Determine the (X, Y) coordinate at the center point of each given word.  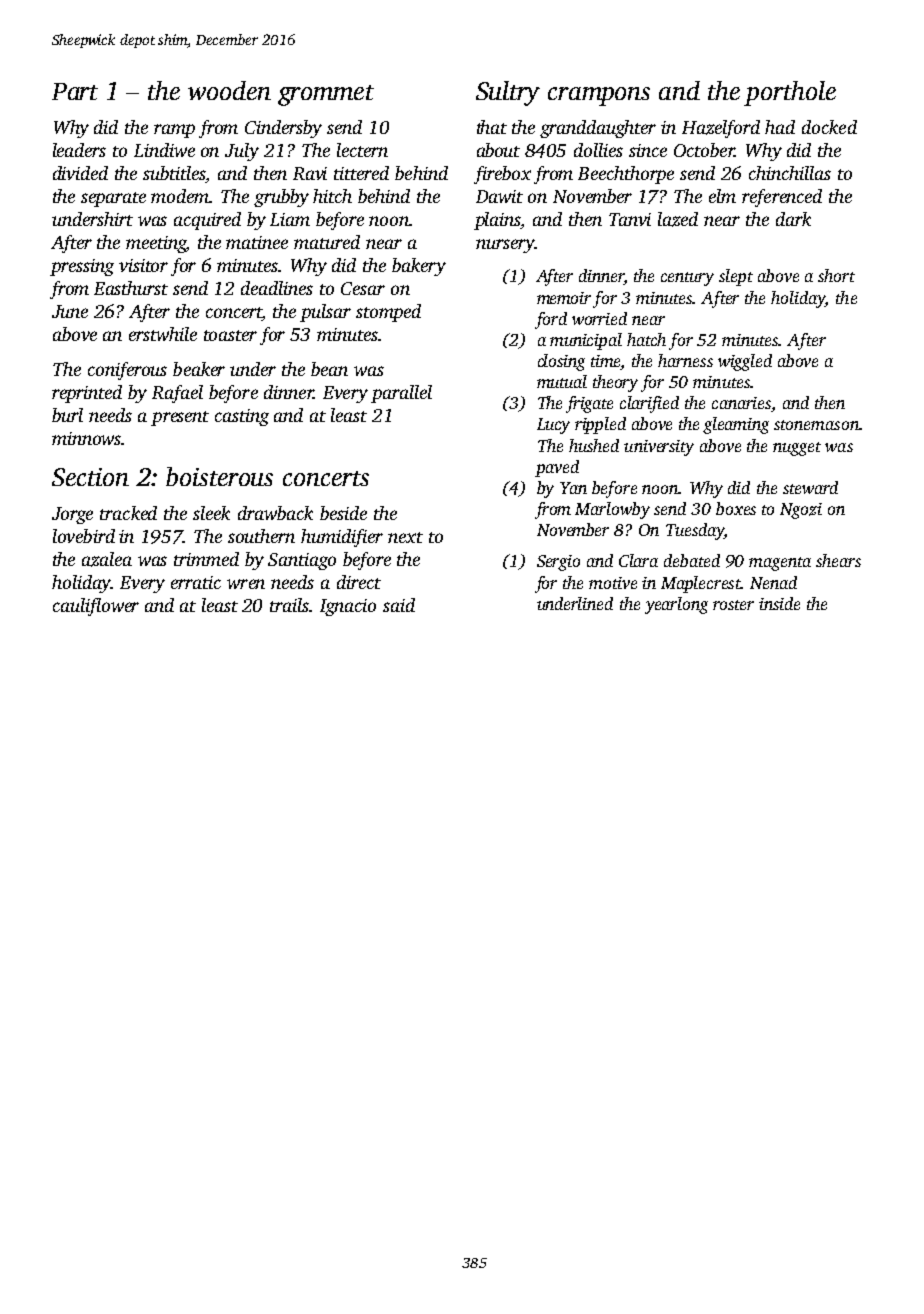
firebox (502, 175)
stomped (388, 313)
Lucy (553, 426)
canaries (741, 403)
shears (838, 560)
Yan (573, 488)
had (780, 127)
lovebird (84, 536)
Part (75, 91)
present (180, 418)
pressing (82, 267)
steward (810, 487)
